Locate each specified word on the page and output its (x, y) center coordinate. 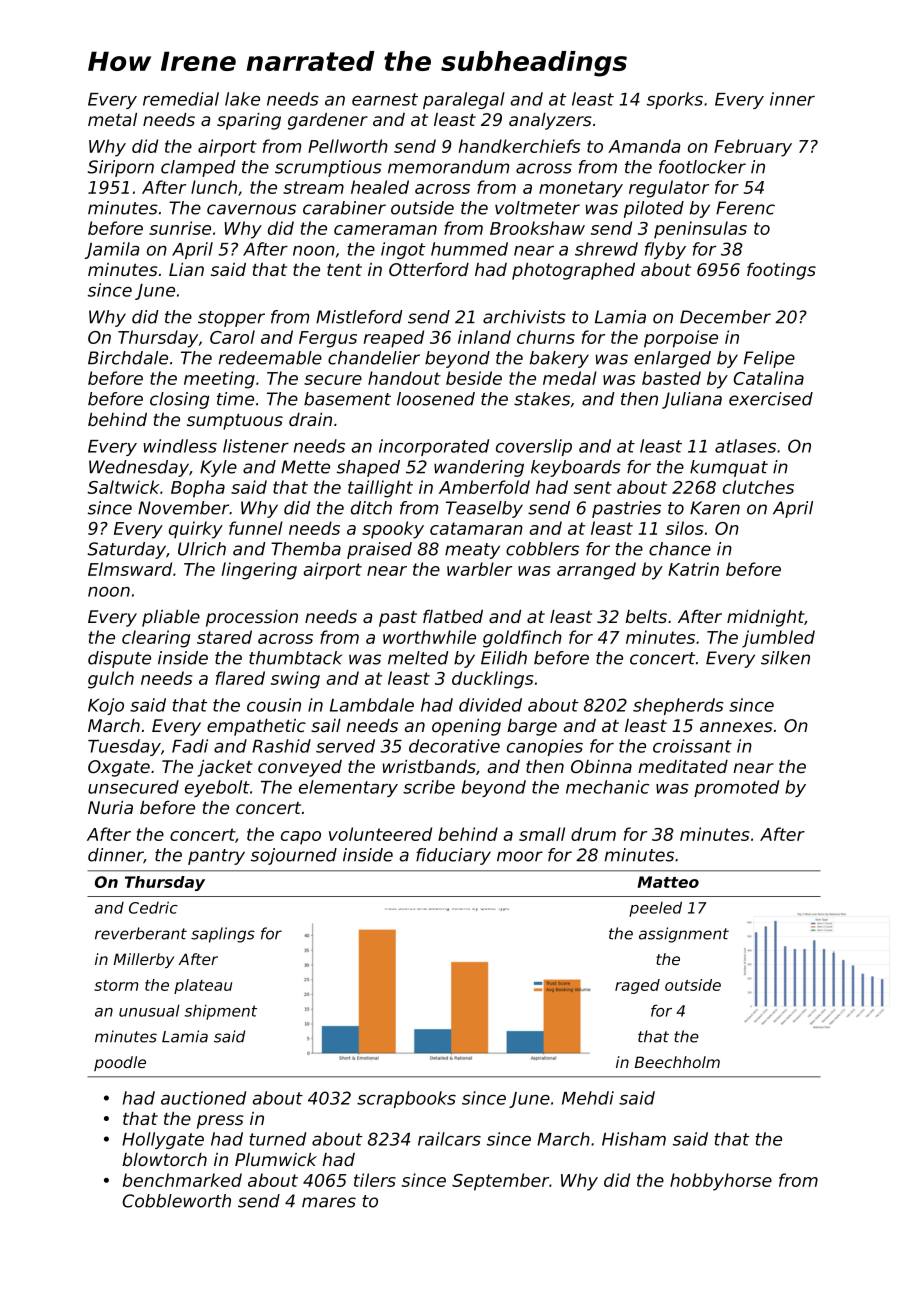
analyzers (550, 121)
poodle (120, 1063)
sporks (675, 100)
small (542, 834)
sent (593, 487)
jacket (225, 768)
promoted (736, 788)
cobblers (542, 549)
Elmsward (130, 569)
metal (112, 119)
